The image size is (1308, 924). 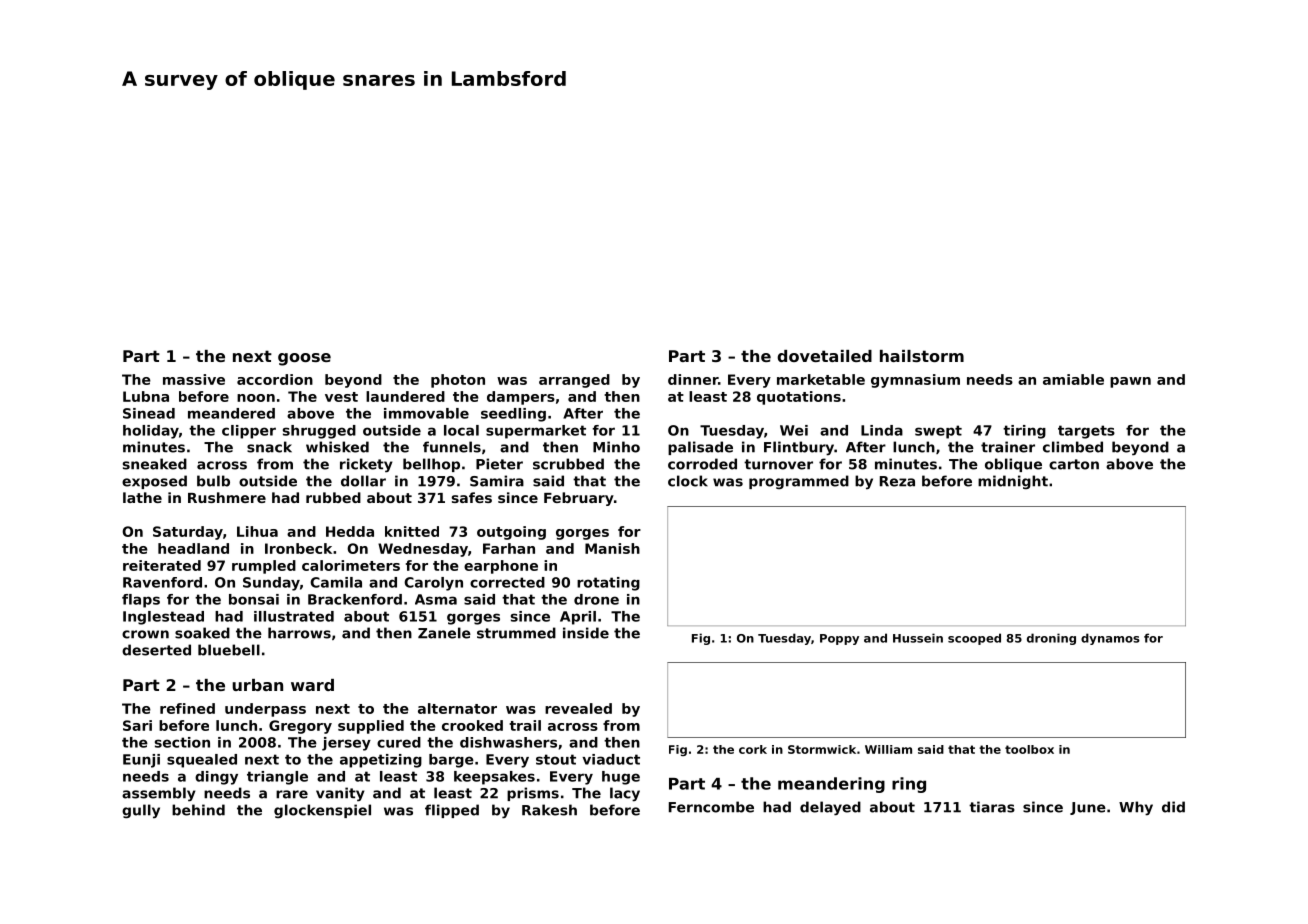 I want to click on Rakesh, so click(x=549, y=810).
